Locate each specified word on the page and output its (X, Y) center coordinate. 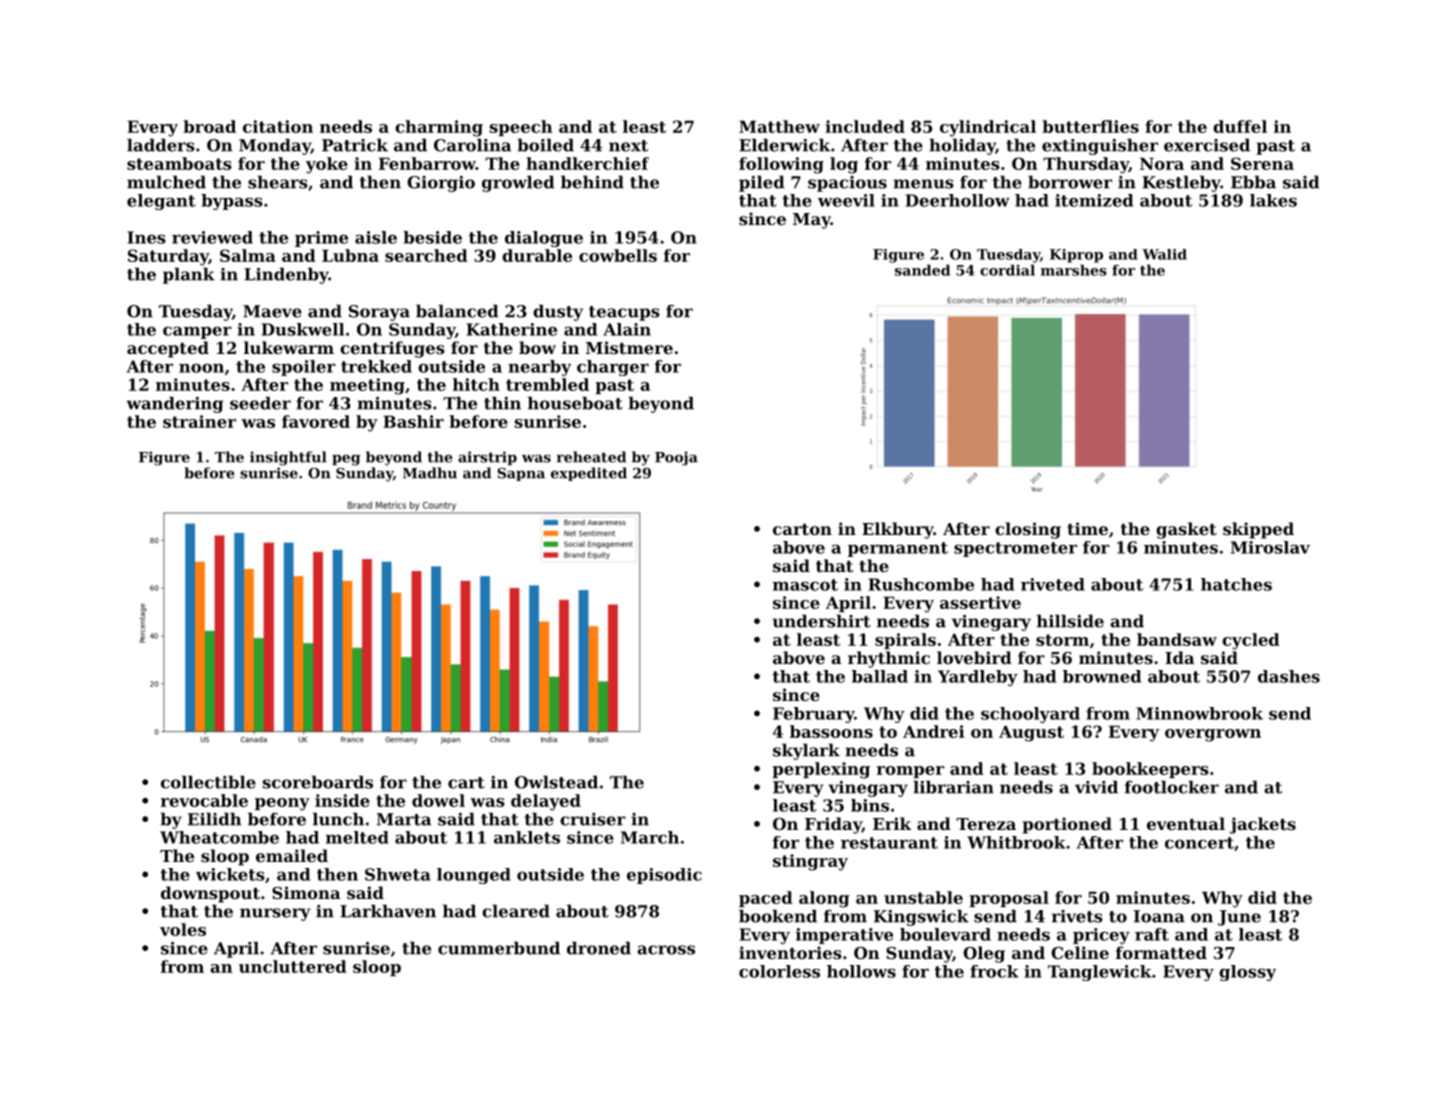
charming (439, 128)
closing (1028, 530)
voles (183, 929)
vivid (1096, 787)
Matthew (779, 126)
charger (613, 368)
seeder (260, 403)
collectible (208, 782)
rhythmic (889, 659)
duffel (1240, 126)
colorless (779, 971)
